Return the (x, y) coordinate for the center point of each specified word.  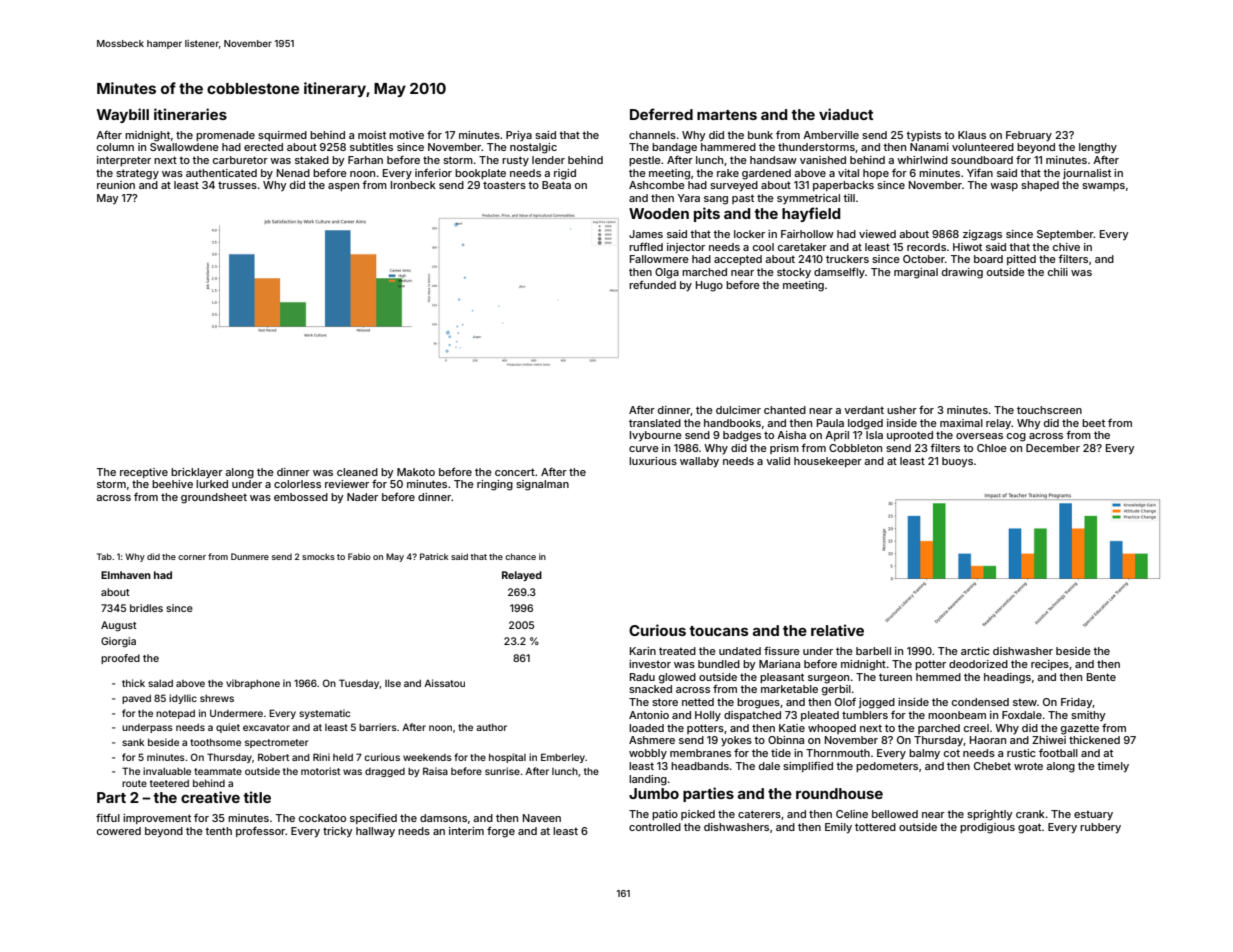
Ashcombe (657, 185)
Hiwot (967, 247)
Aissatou (444, 683)
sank (133, 742)
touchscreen (1049, 410)
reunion (116, 185)
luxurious (653, 461)
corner (192, 557)
